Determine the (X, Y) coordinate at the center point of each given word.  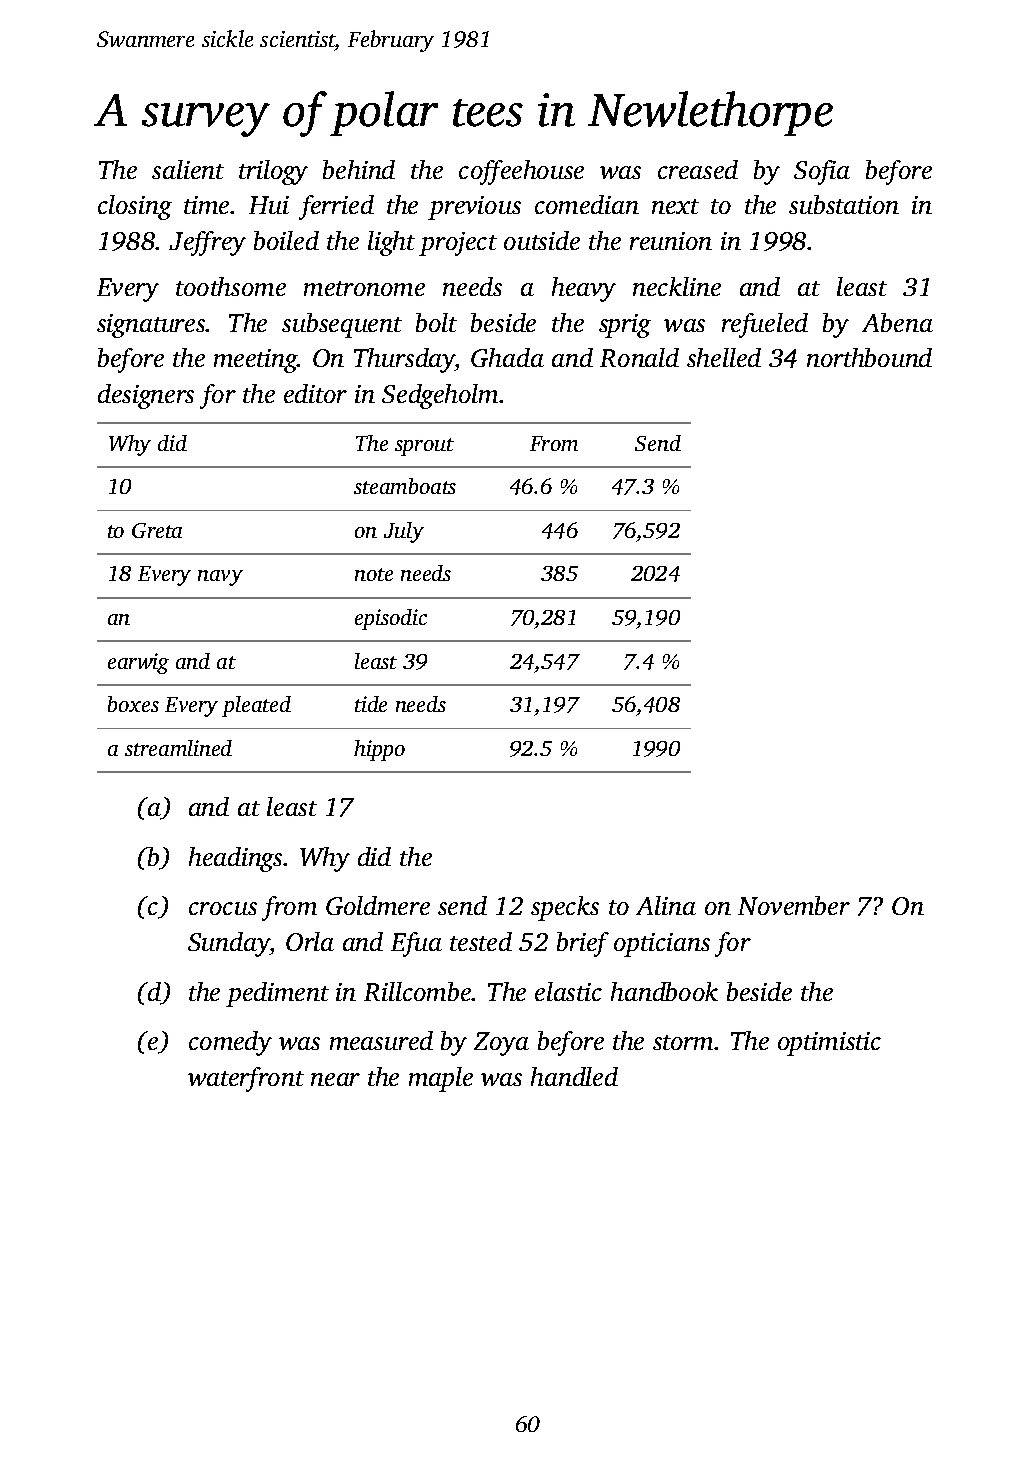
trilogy (273, 172)
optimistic (829, 1044)
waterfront (246, 1079)
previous (474, 208)
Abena (897, 322)
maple (441, 1079)
